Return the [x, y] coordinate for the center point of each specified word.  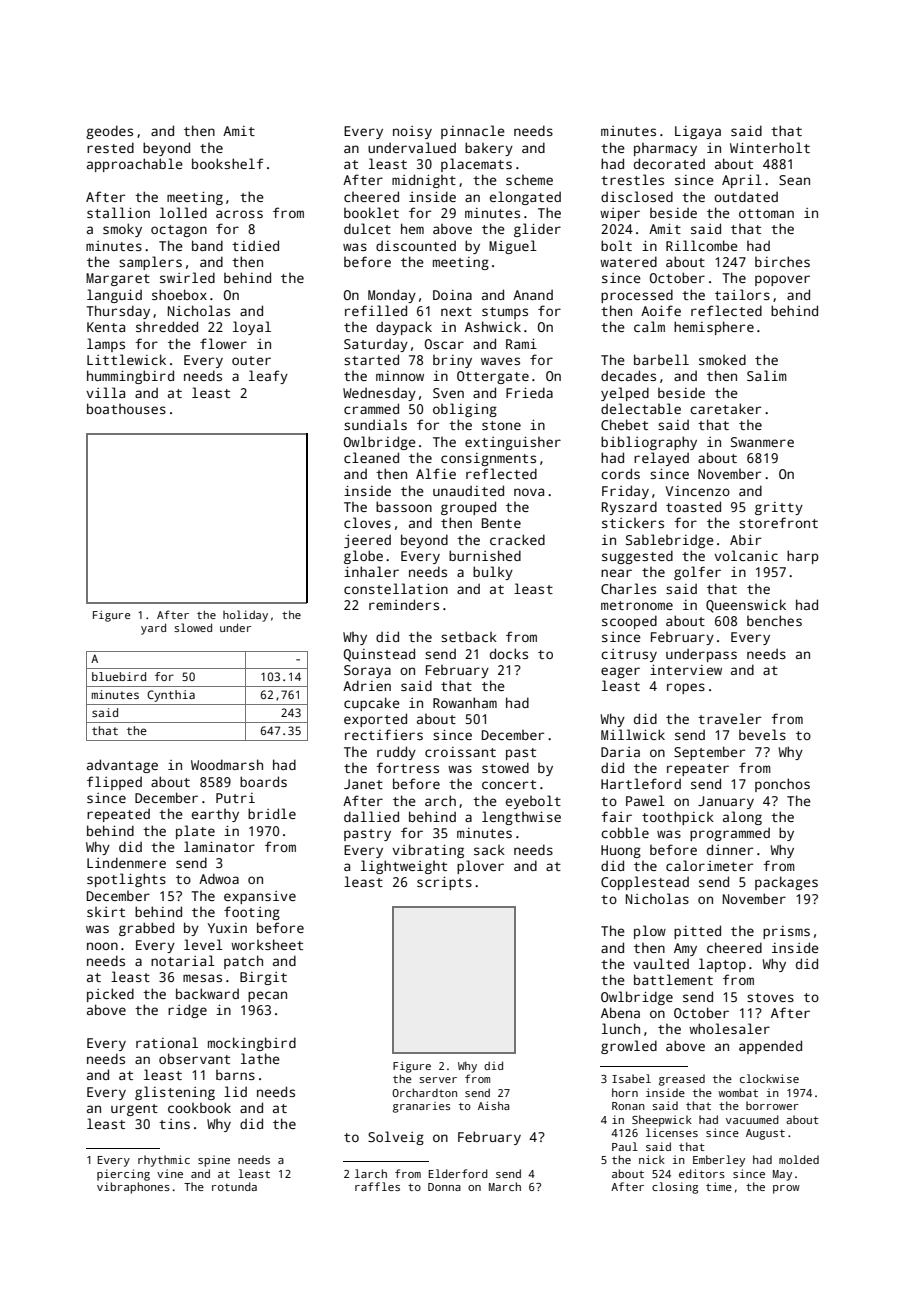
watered [628, 261]
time [719, 1186]
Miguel [513, 247]
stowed [505, 767]
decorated [669, 163]
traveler [729, 718]
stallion [118, 212]
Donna [444, 1187]
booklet [371, 212]
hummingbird [130, 377]
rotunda [234, 1186]
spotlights [126, 880]
